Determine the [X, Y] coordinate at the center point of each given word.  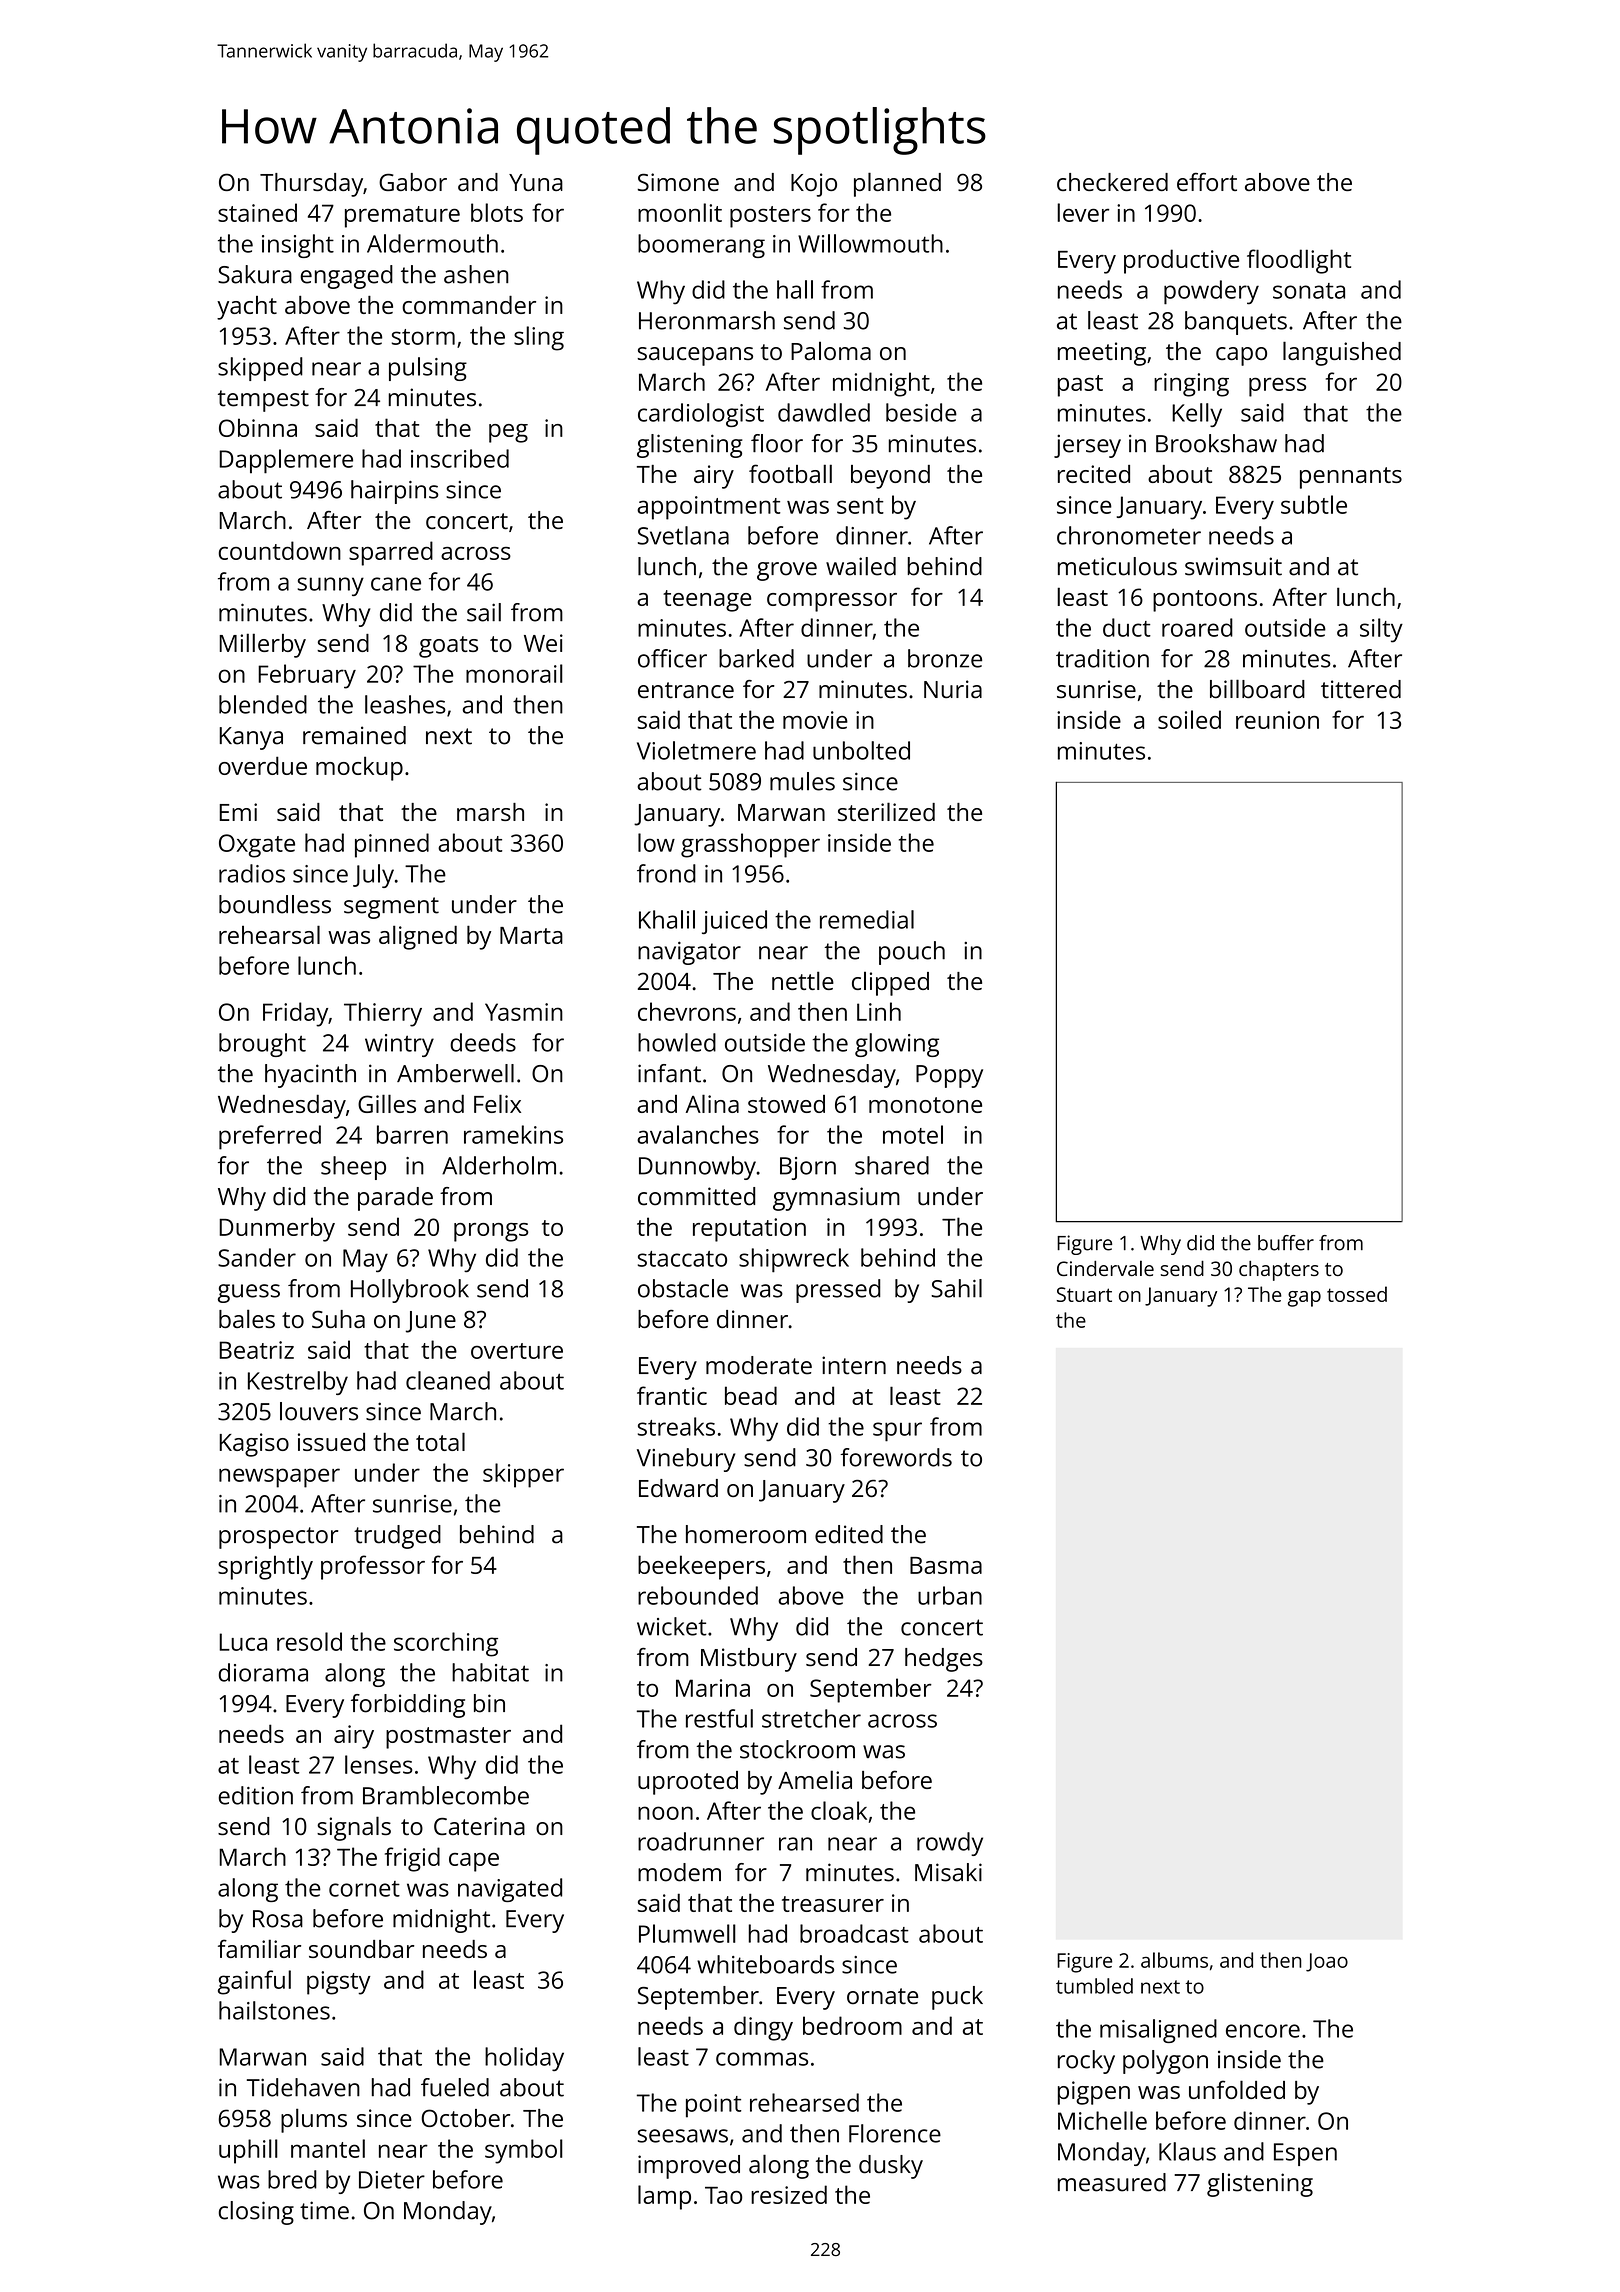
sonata [1309, 291]
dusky [891, 2167]
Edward [678, 1488]
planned [897, 184]
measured [1112, 2182]
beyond [890, 477]
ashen [476, 274]
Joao [1327, 1962]
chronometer [1129, 535]
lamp [664, 2197]
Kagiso [254, 1445]
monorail [514, 673]
